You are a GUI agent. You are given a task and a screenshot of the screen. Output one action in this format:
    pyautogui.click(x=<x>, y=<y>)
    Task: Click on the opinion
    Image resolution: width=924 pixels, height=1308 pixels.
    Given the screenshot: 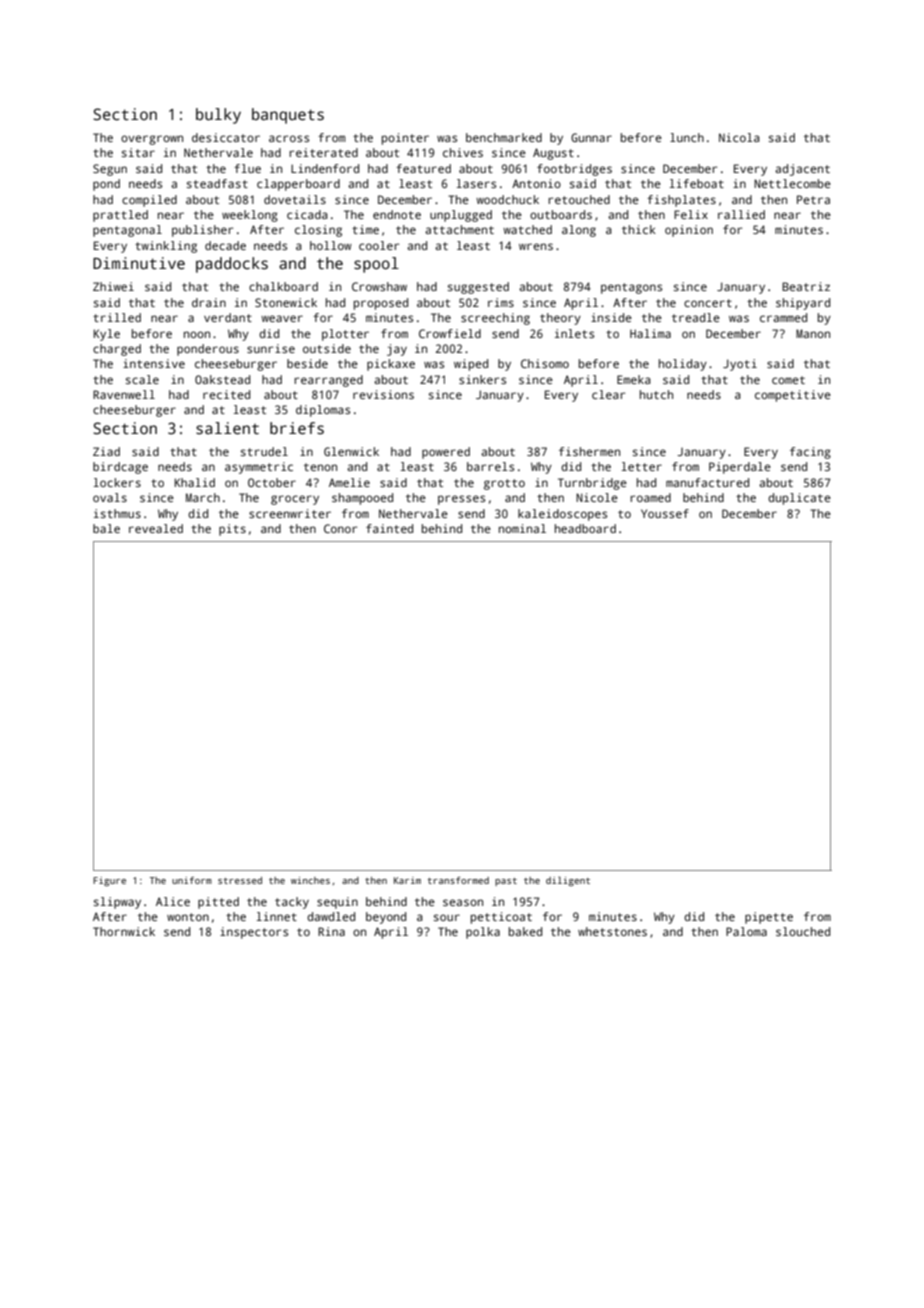 What is the action you would take?
    pyautogui.click(x=689, y=231)
